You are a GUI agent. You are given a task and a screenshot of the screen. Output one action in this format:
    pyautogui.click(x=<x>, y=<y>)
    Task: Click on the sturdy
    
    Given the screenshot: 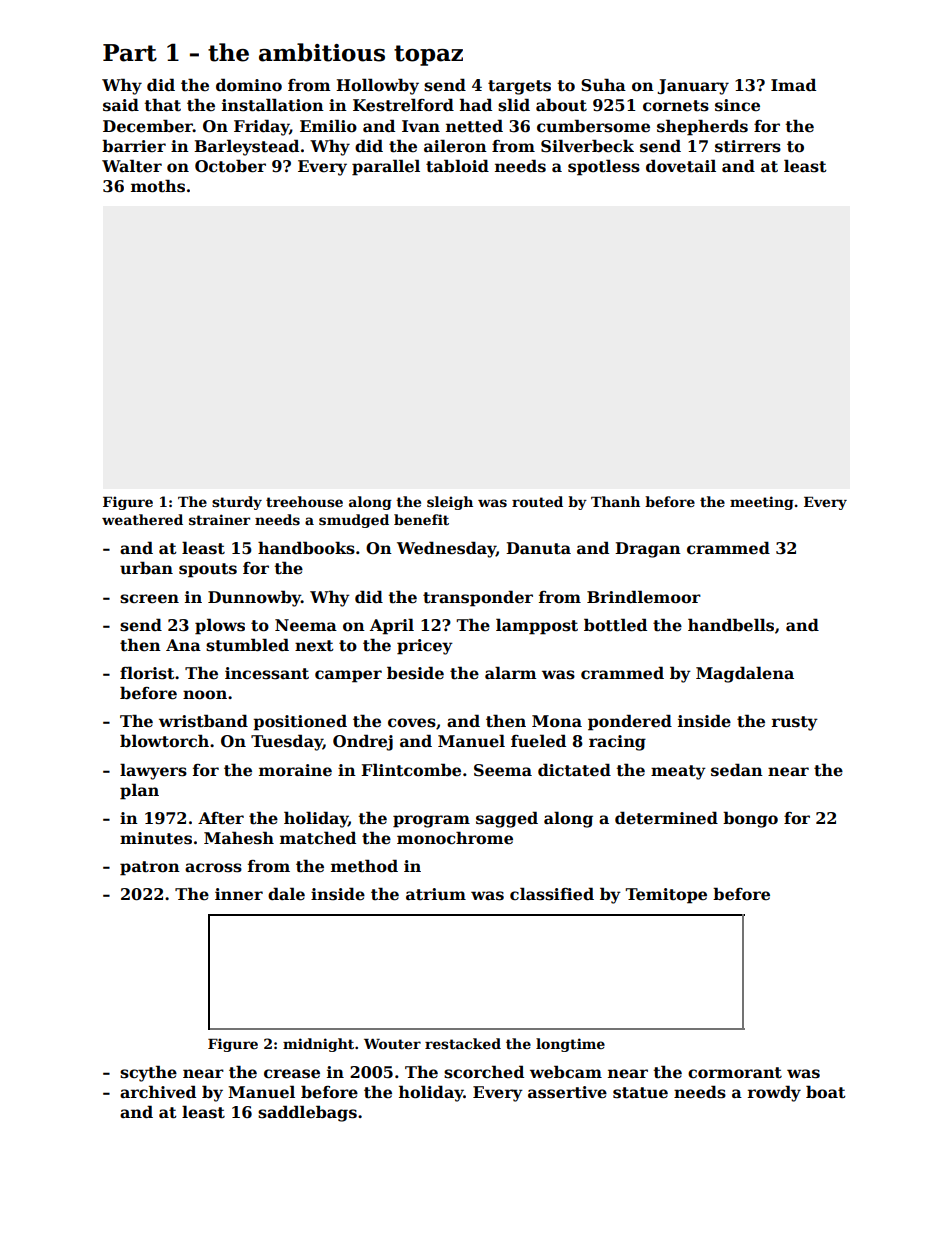 What is the action you would take?
    pyautogui.click(x=237, y=503)
